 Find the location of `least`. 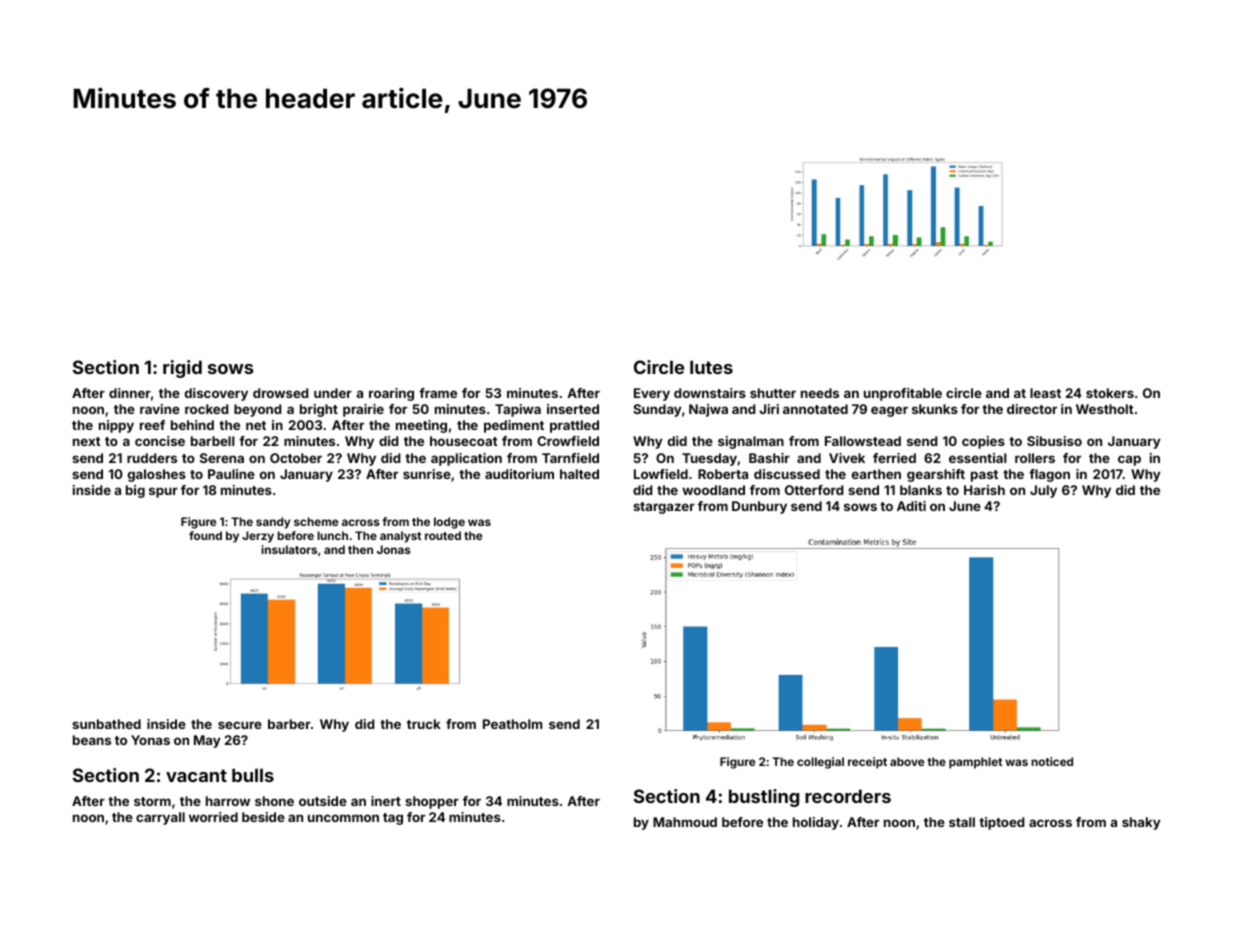

least is located at coordinates (1045, 393).
